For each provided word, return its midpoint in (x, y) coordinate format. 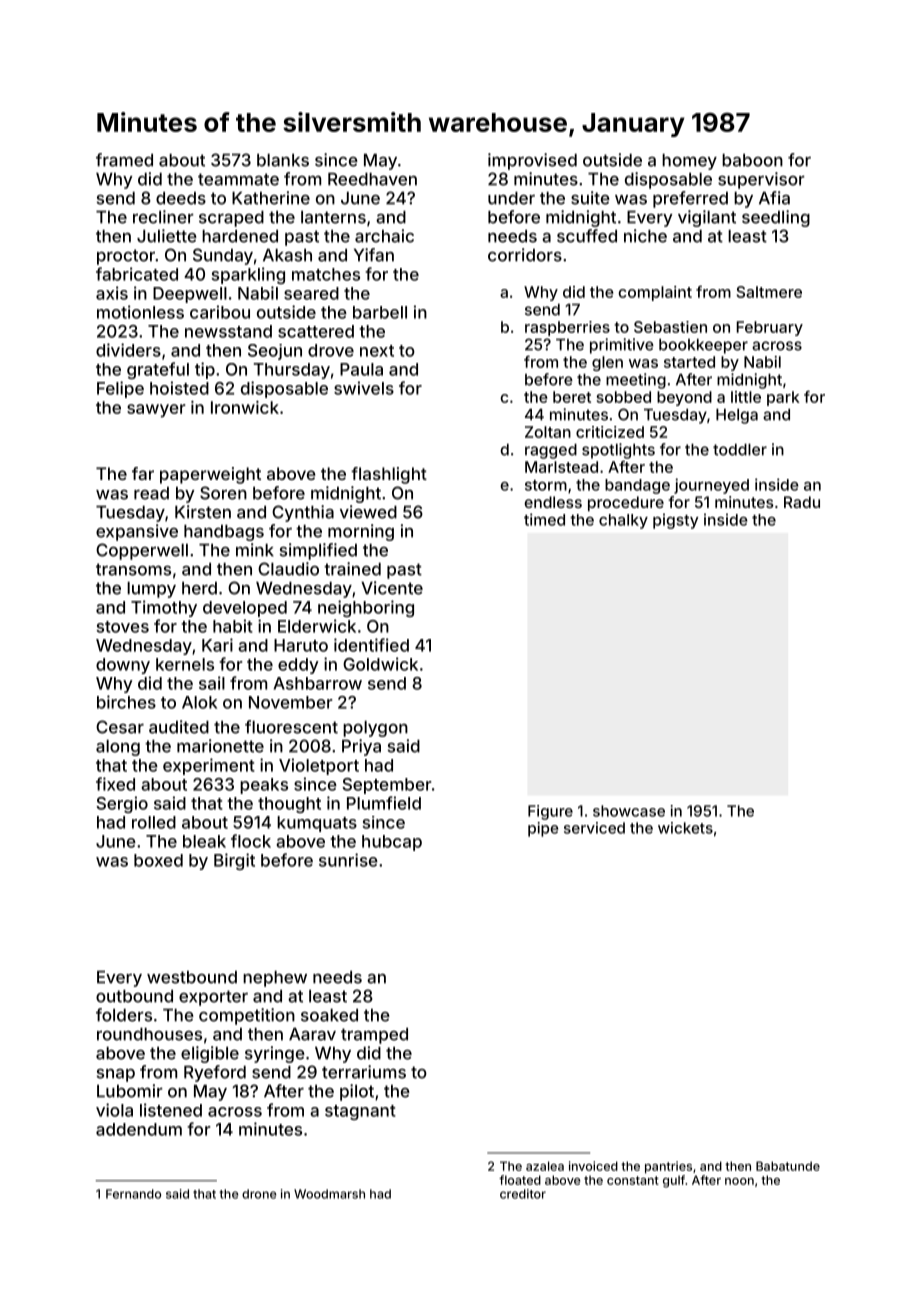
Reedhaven (372, 179)
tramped (374, 1036)
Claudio (288, 569)
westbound (192, 977)
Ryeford (215, 1073)
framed (124, 160)
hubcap (392, 843)
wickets (685, 828)
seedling (776, 218)
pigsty (675, 521)
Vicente (392, 588)
